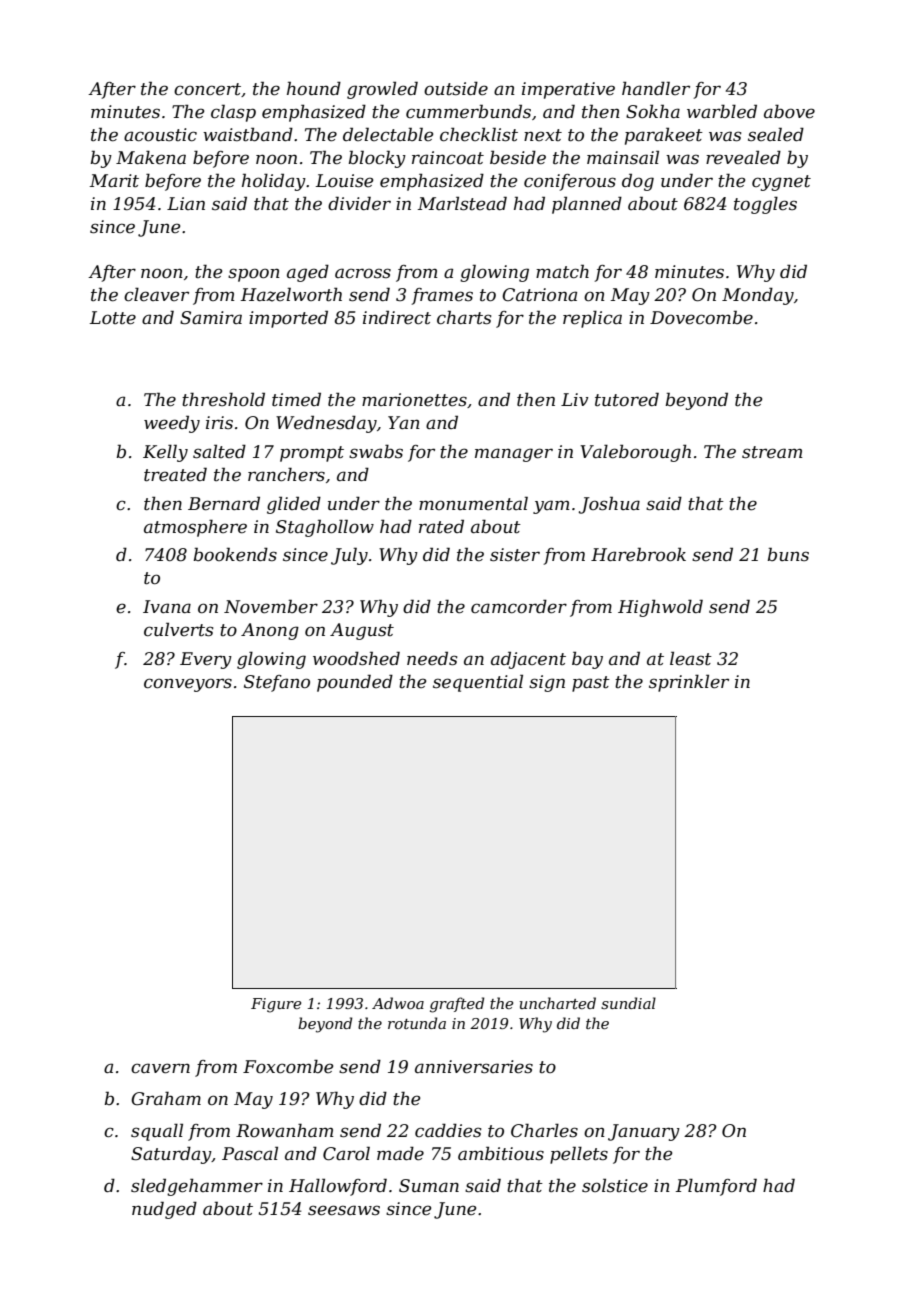  I want to click on Pascal, so click(250, 1153).
